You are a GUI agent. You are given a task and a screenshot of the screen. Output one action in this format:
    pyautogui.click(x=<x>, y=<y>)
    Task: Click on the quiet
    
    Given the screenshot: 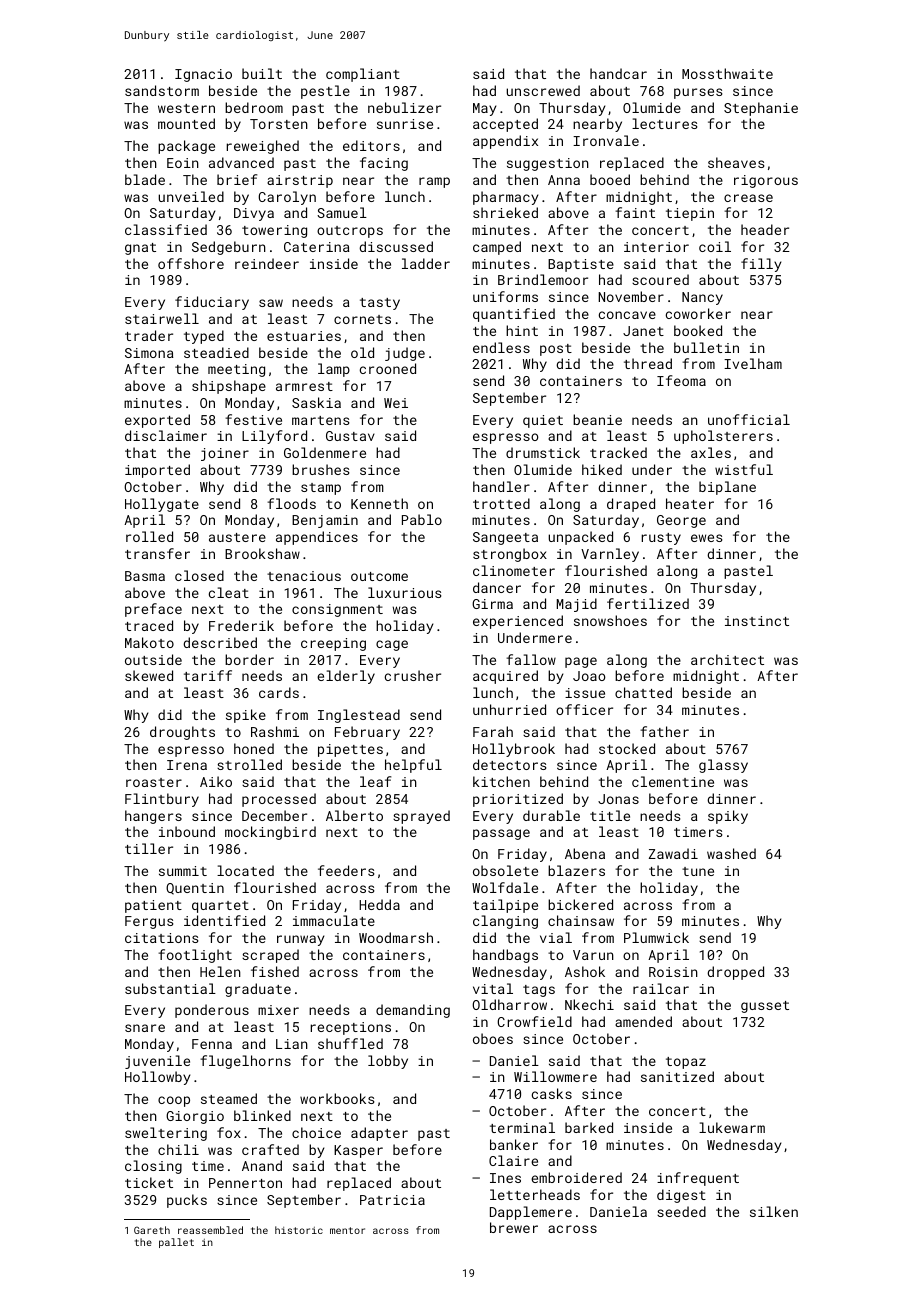 What is the action you would take?
    pyautogui.click(x=543, y=421)
